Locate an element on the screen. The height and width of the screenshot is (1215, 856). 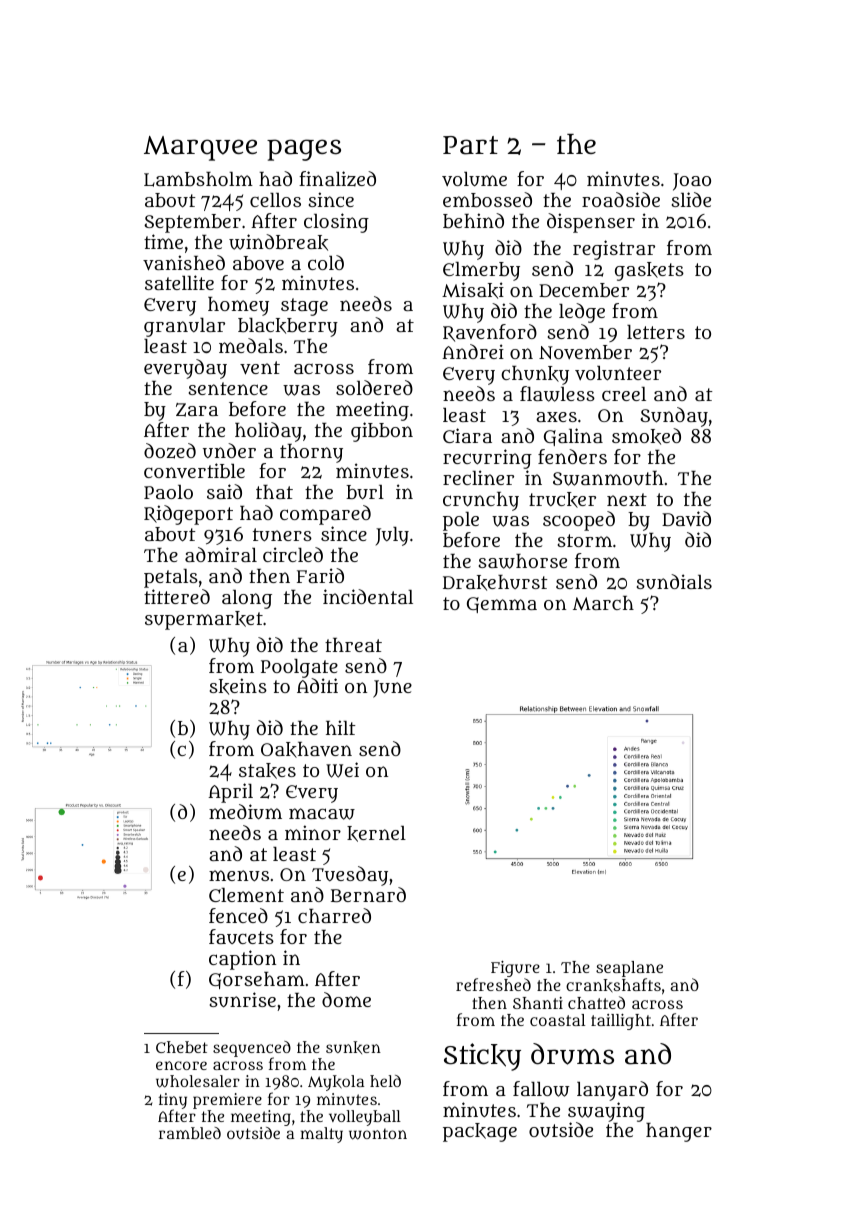
fenced is located at coordinates (238, 915).
